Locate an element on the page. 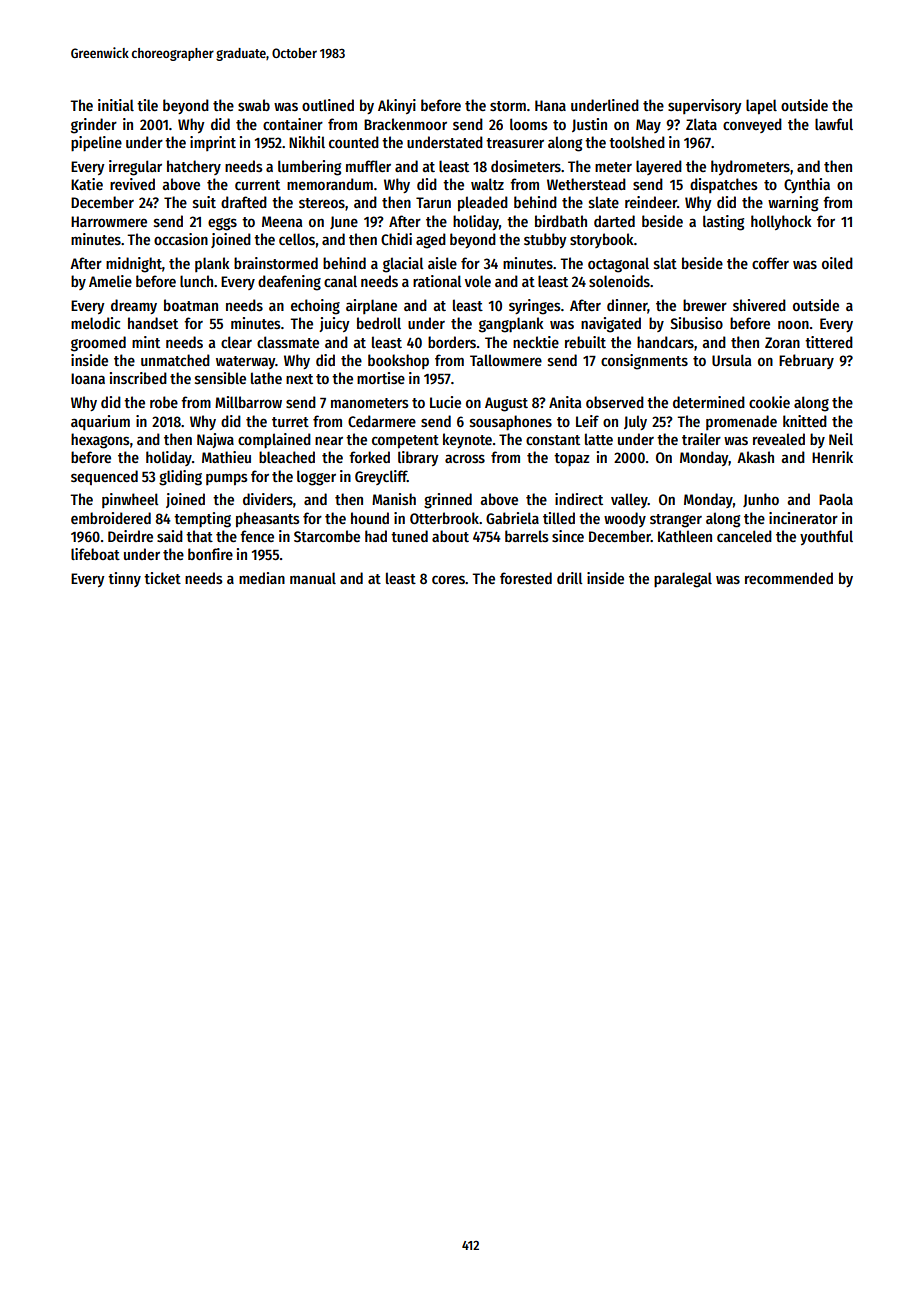  supervisory is located at coordinates (705, 106).
